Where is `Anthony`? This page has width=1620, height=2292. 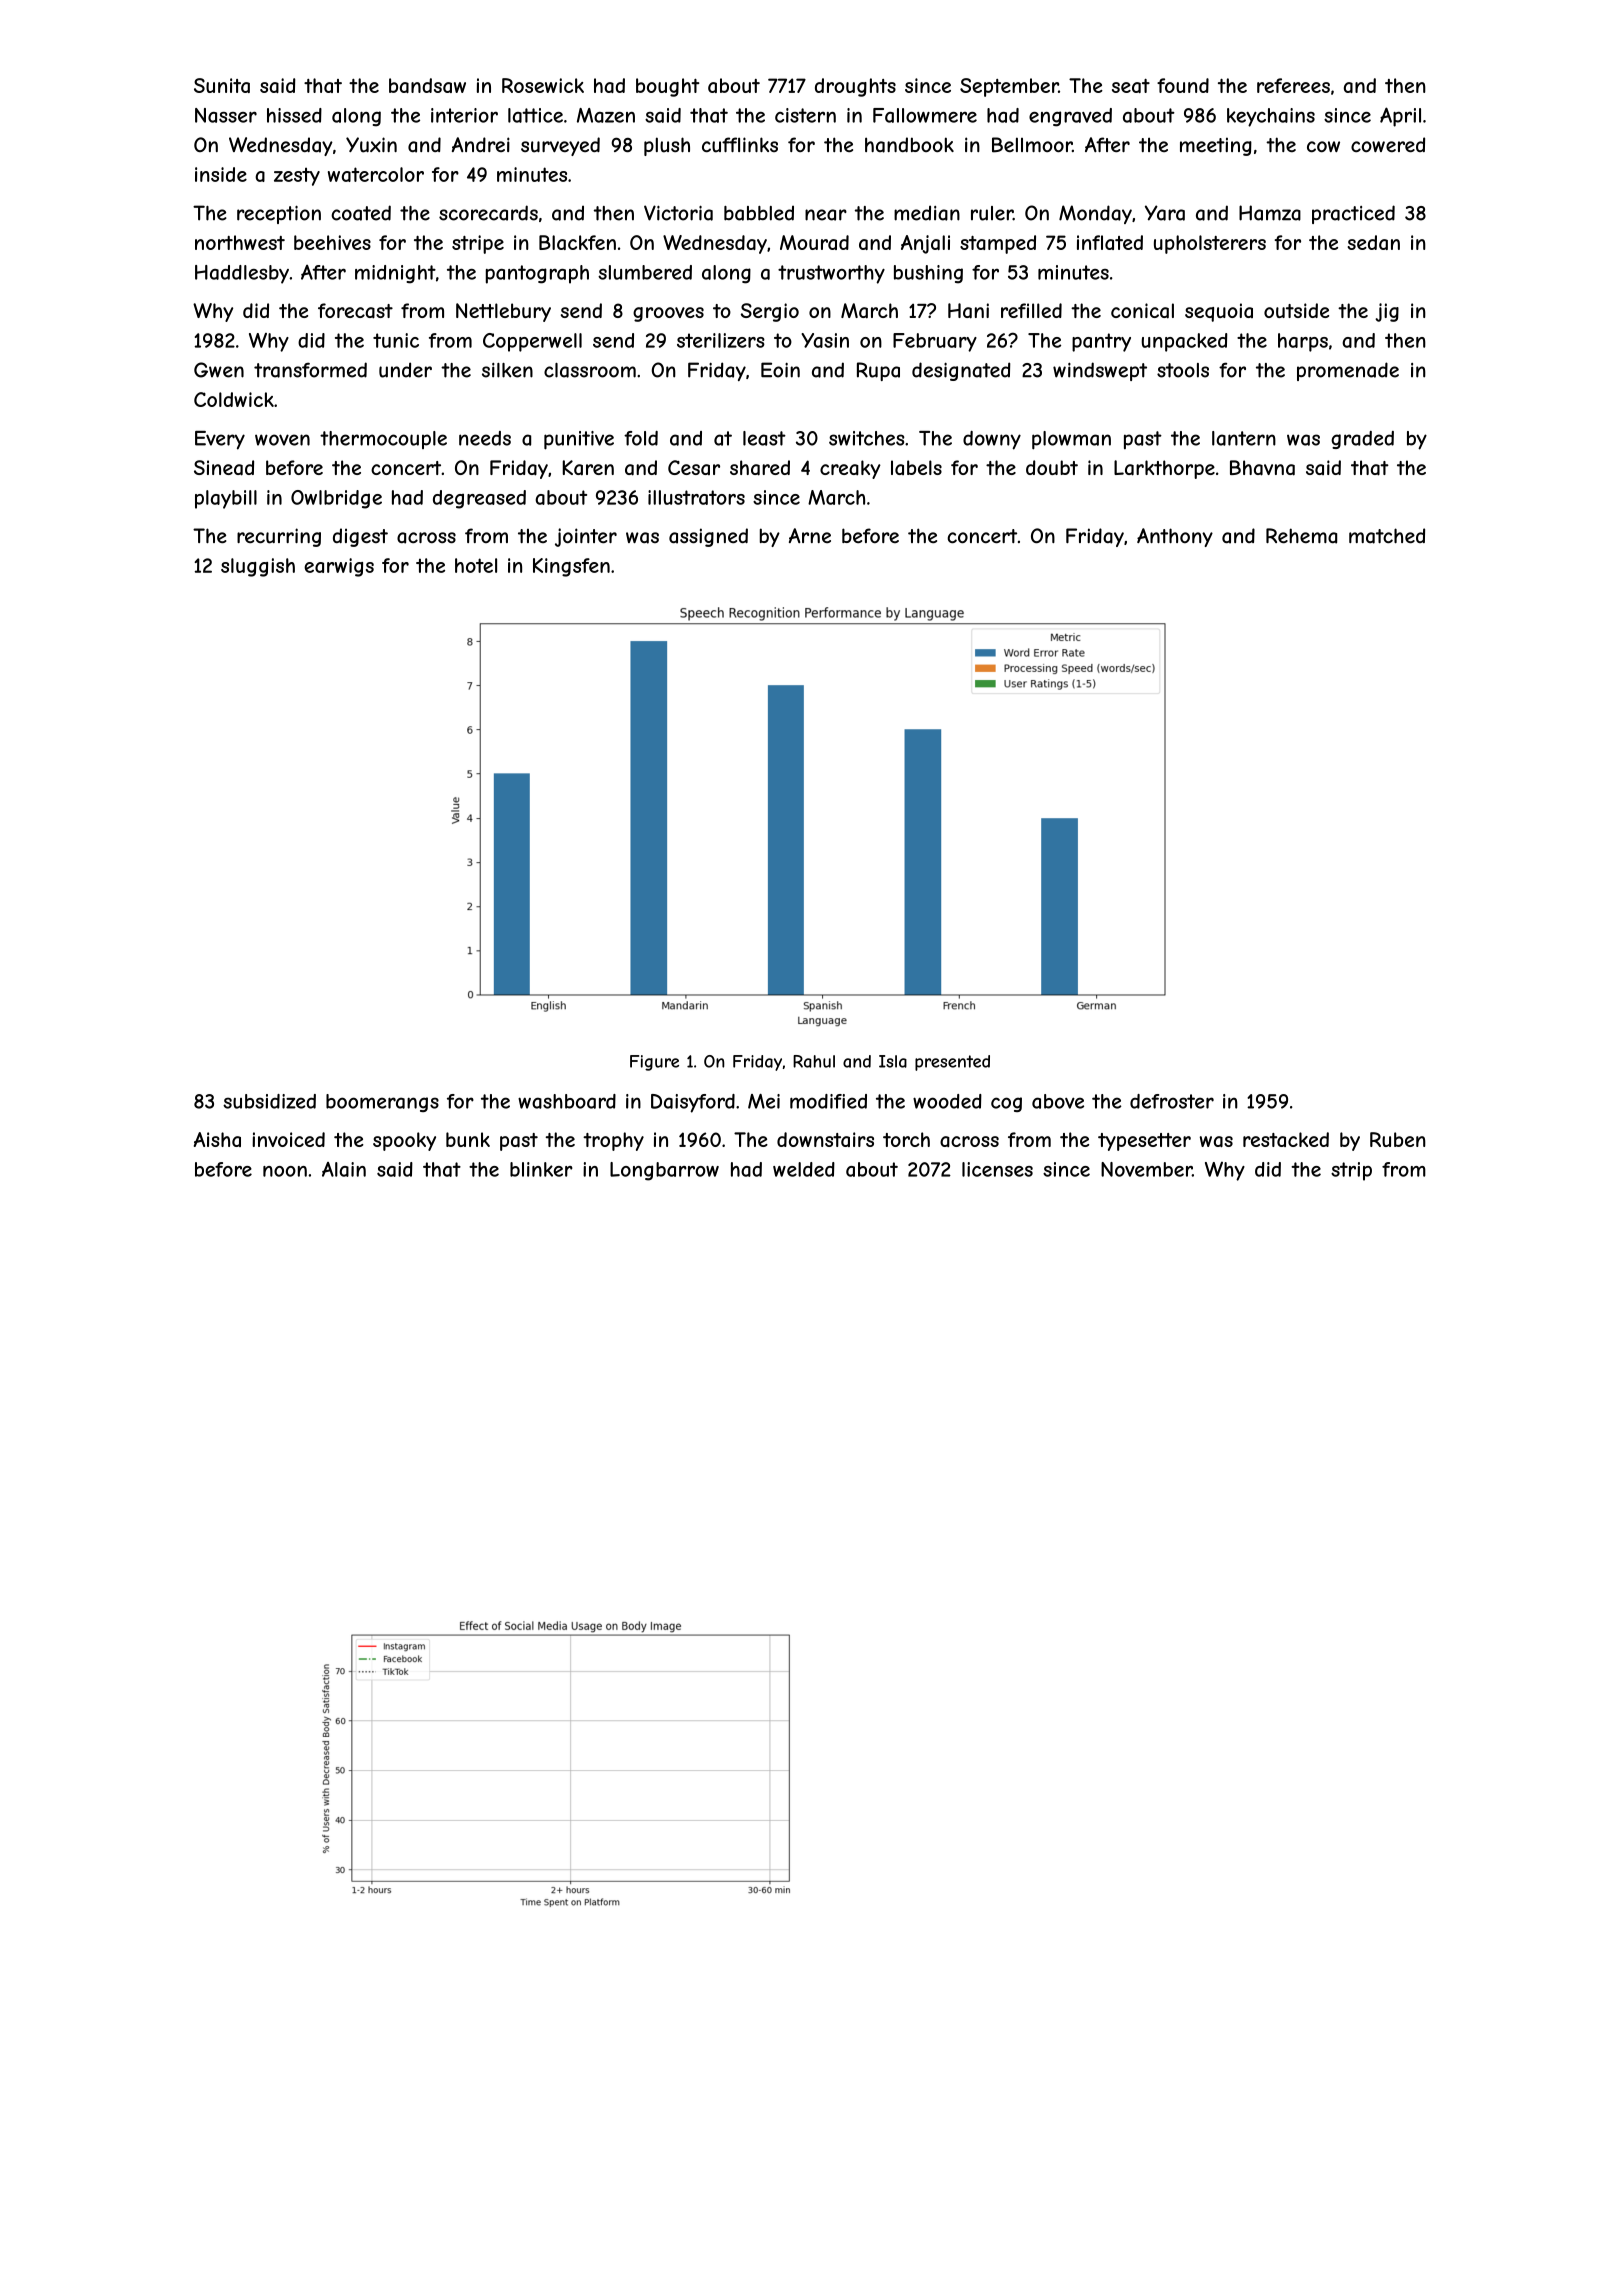
Anthony is located at coordinates (1175, 537).
